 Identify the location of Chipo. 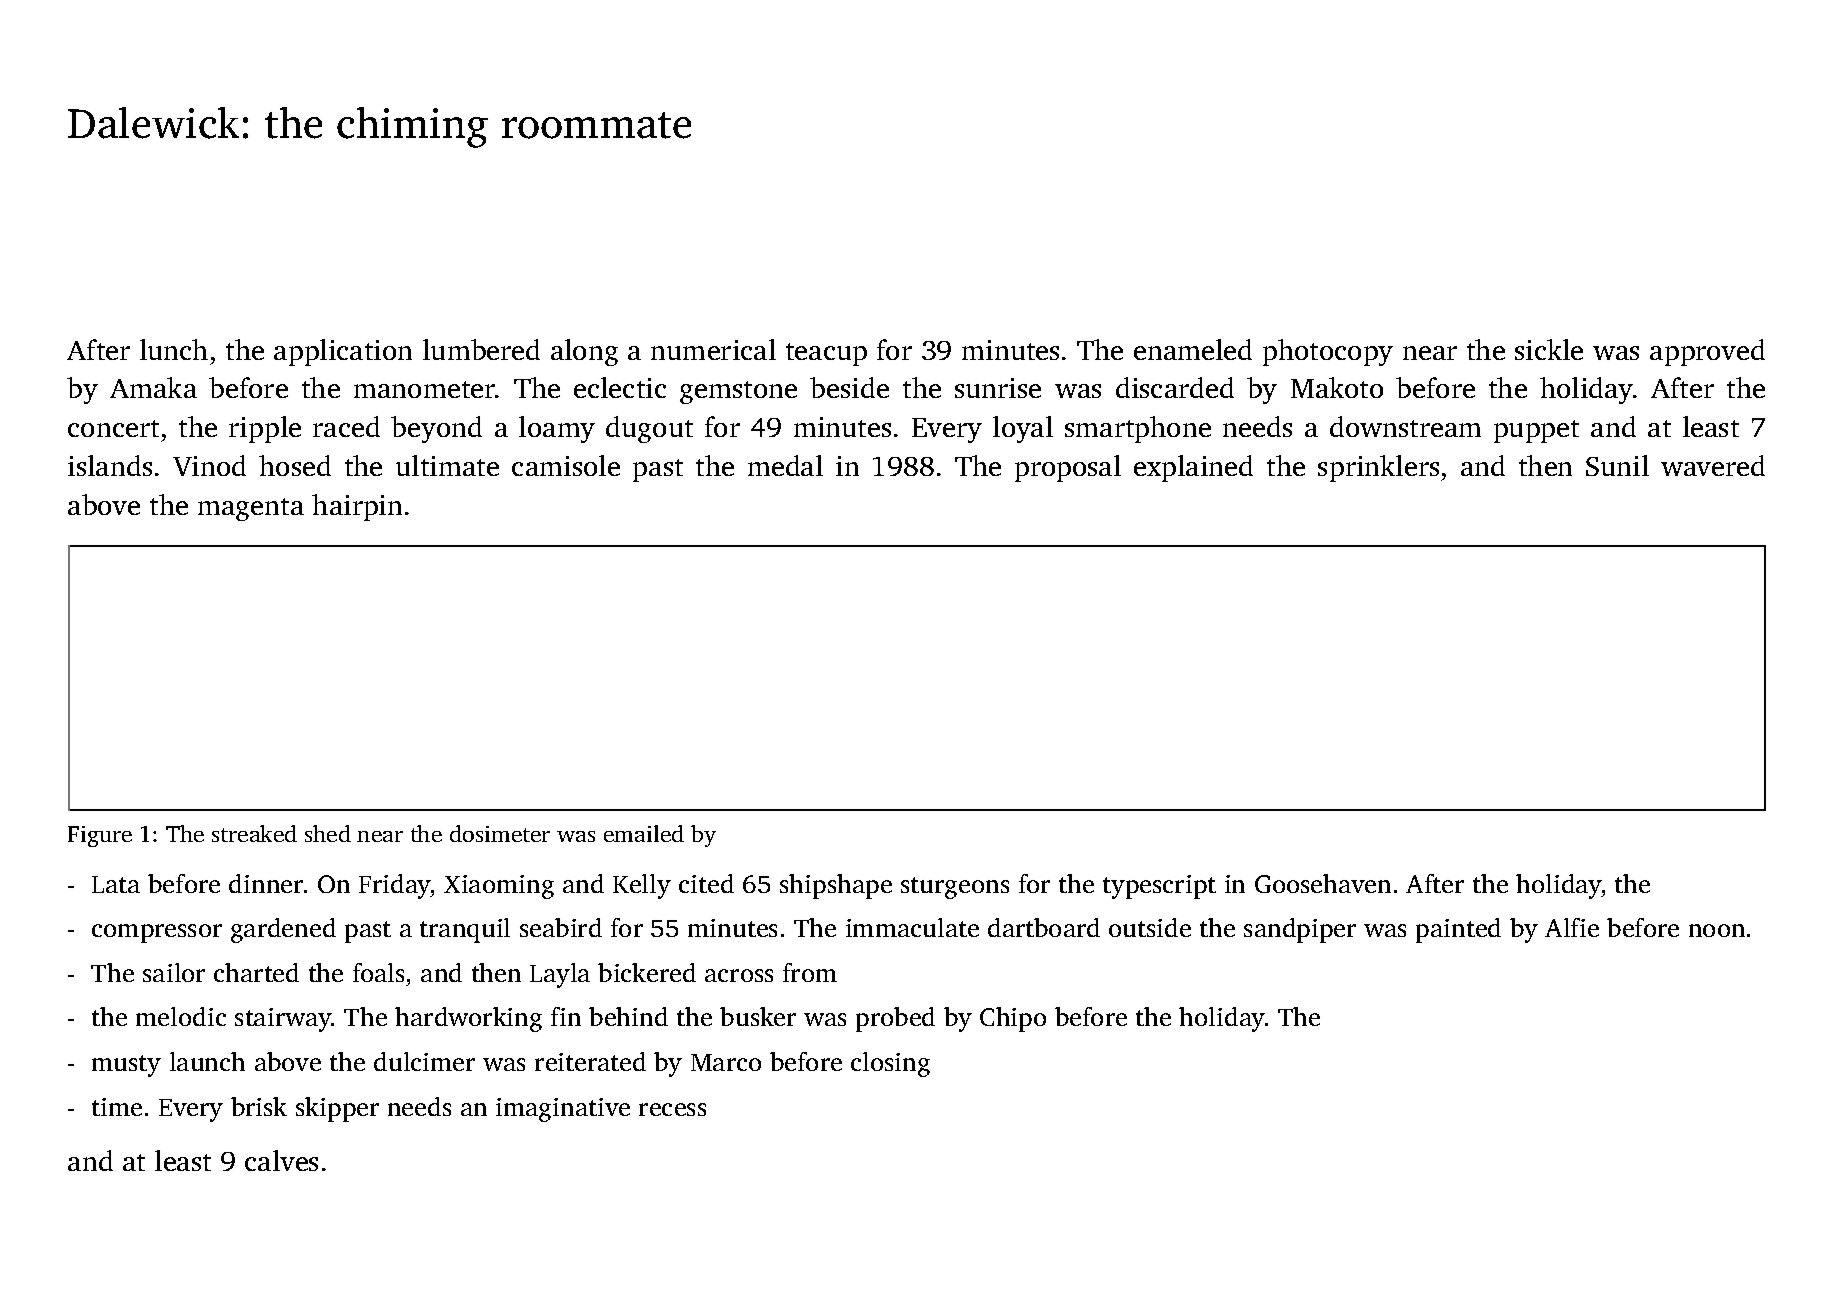
(1013, 1019).
